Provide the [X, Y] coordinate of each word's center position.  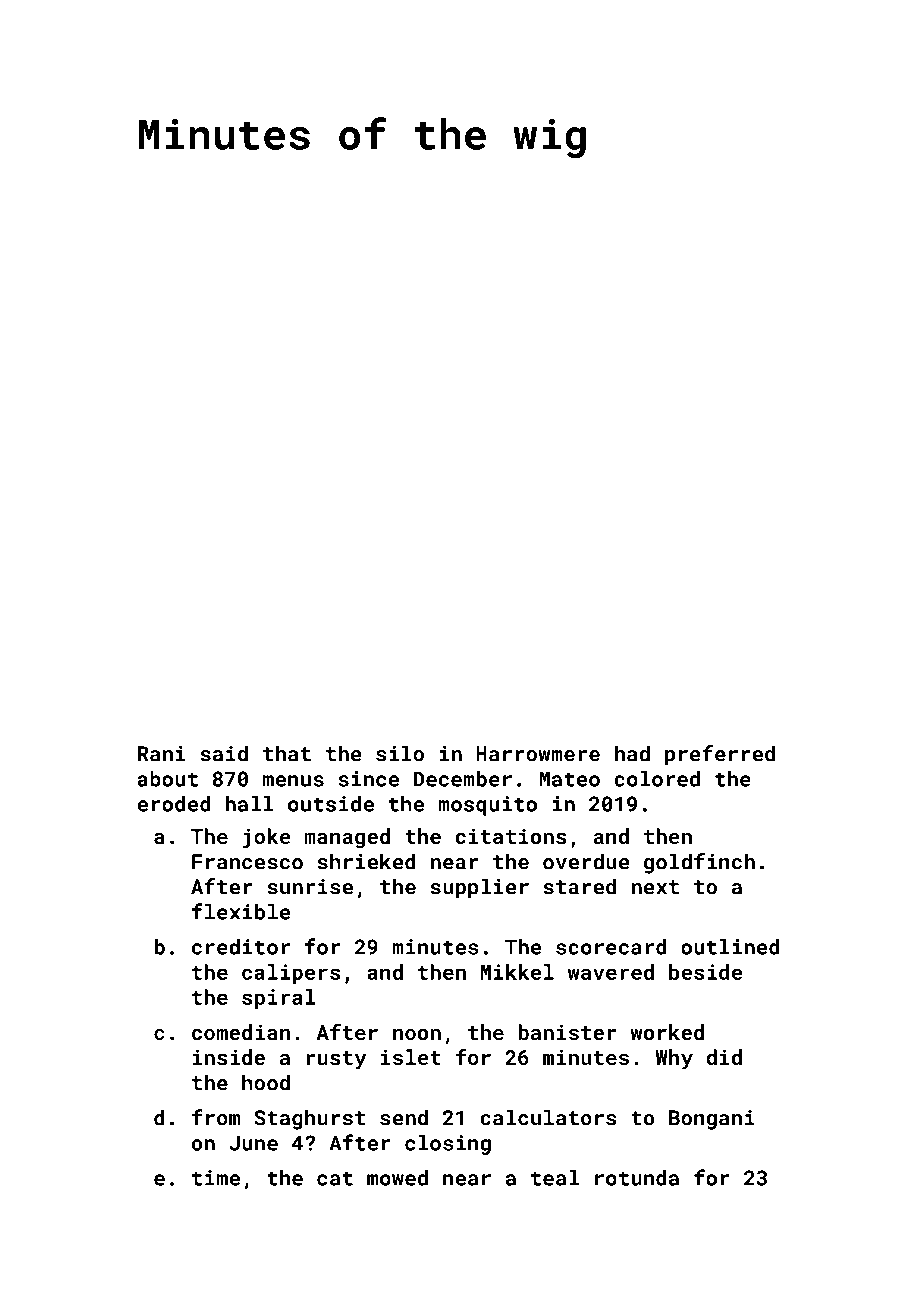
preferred [720, 755]
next [655, 887]
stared [579, 886]
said [224, 753]
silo [400, 753]
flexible [241, 911]
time [216, 1178]
